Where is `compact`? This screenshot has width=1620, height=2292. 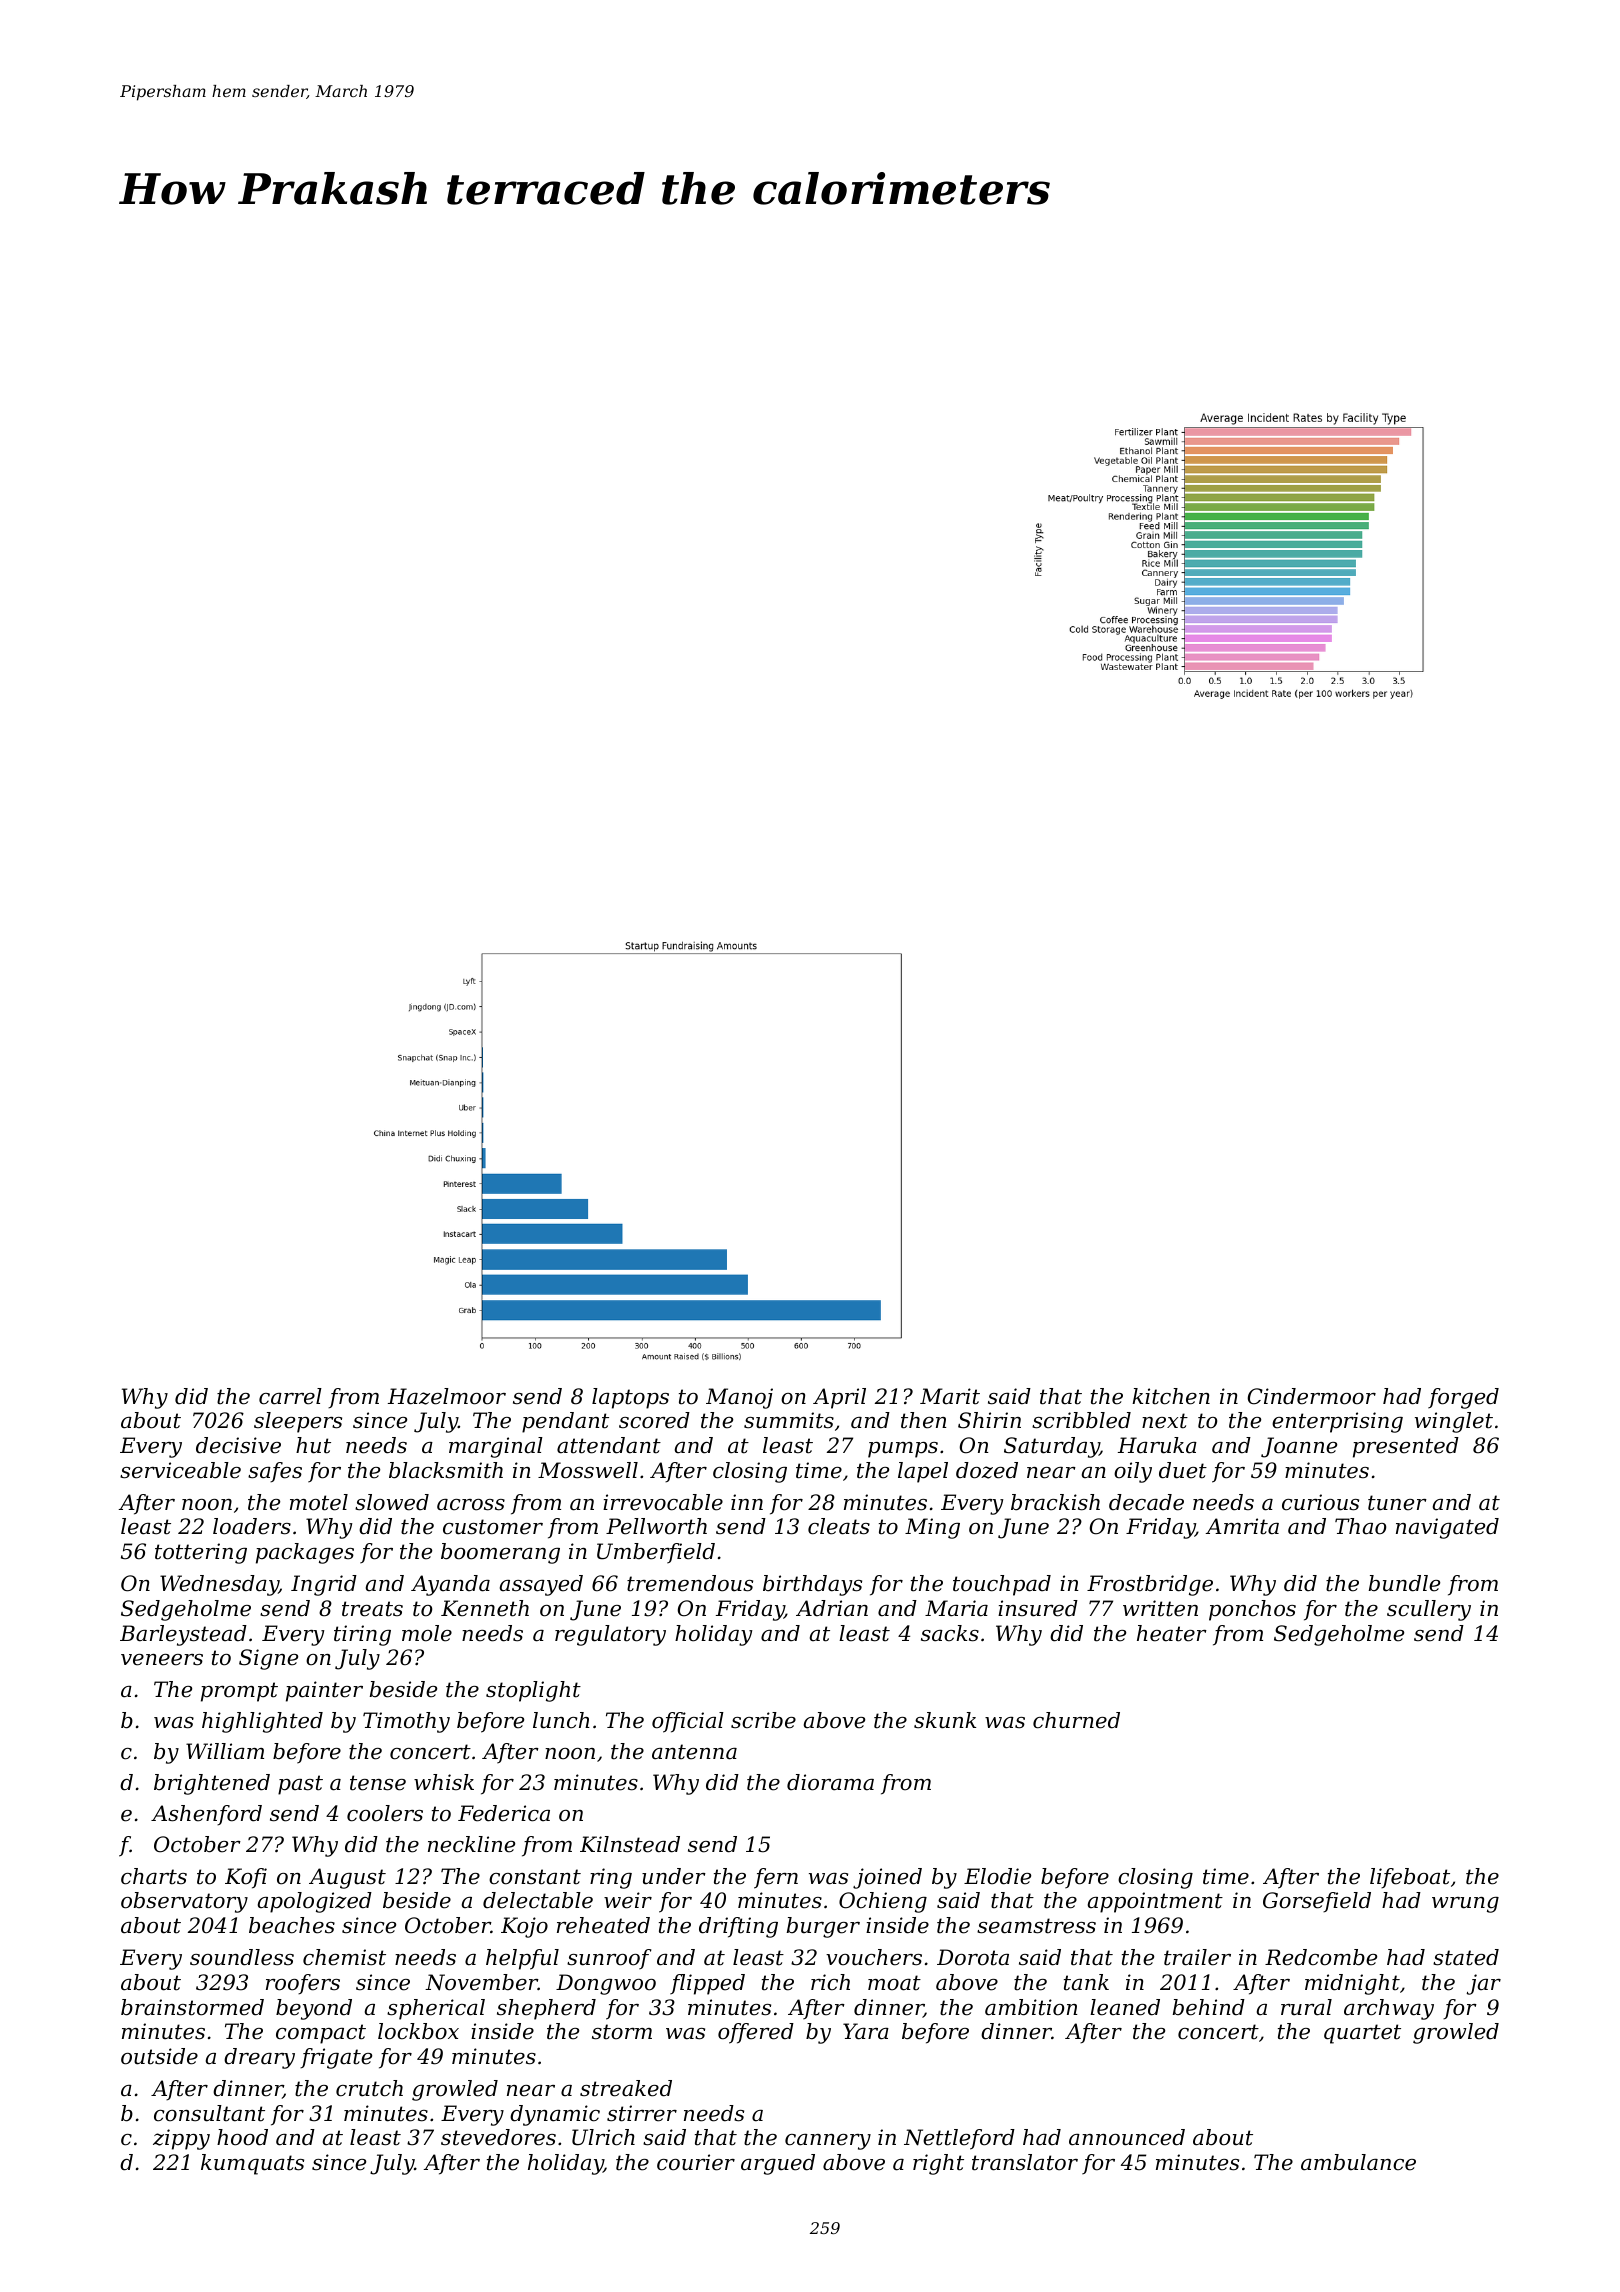
compact is located at coordinates (321, 2034).
